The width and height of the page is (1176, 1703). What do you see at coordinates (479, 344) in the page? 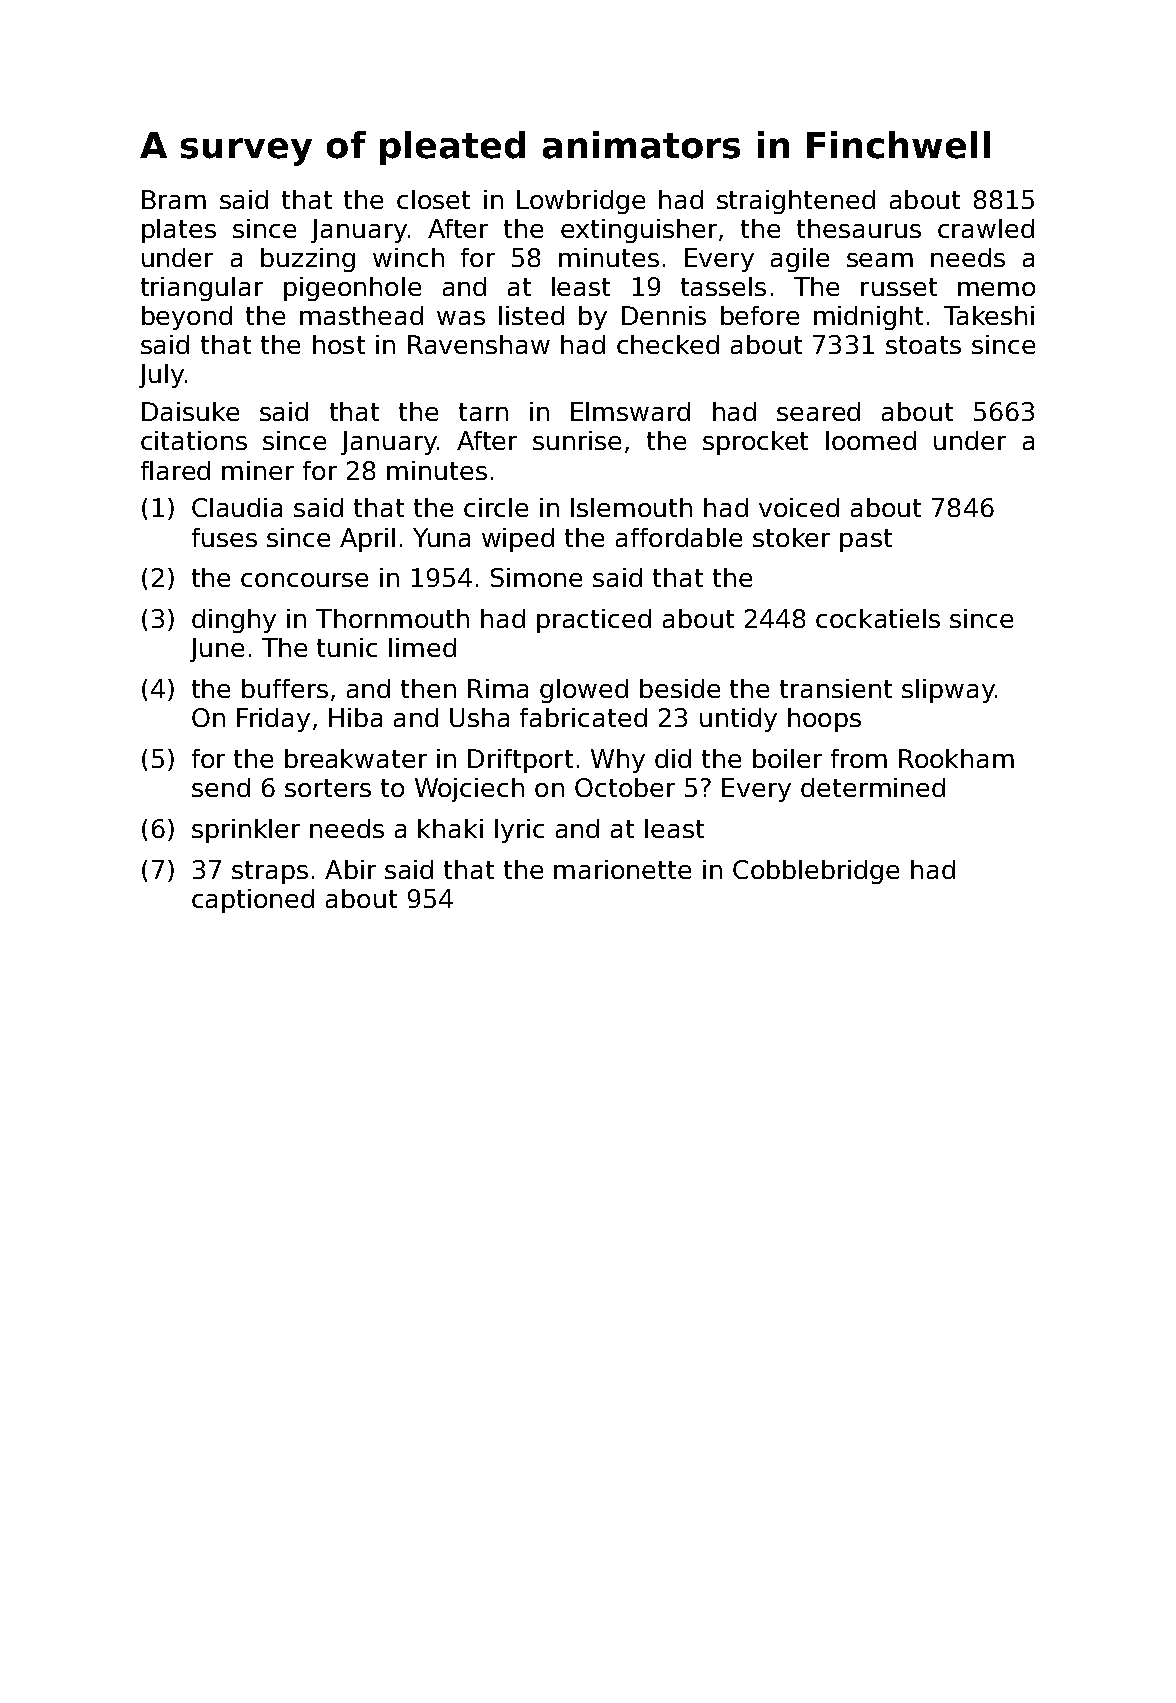
I see `Ravenshaw` at bounding box center [479, 344].
